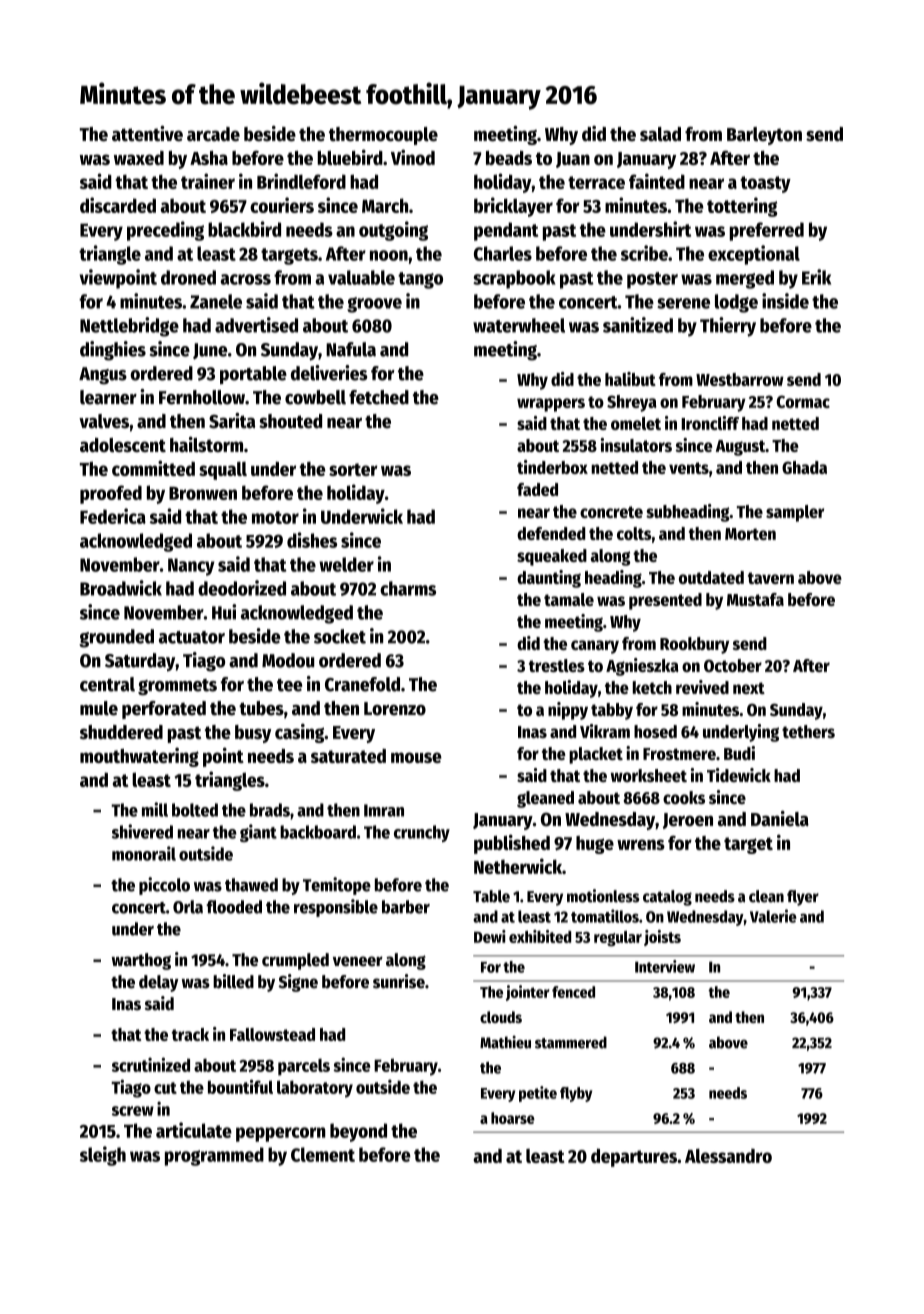 This page has width=924, height=1314. Describe the element at coordinates (660, 134) in the page. I see `salad` at that location.
